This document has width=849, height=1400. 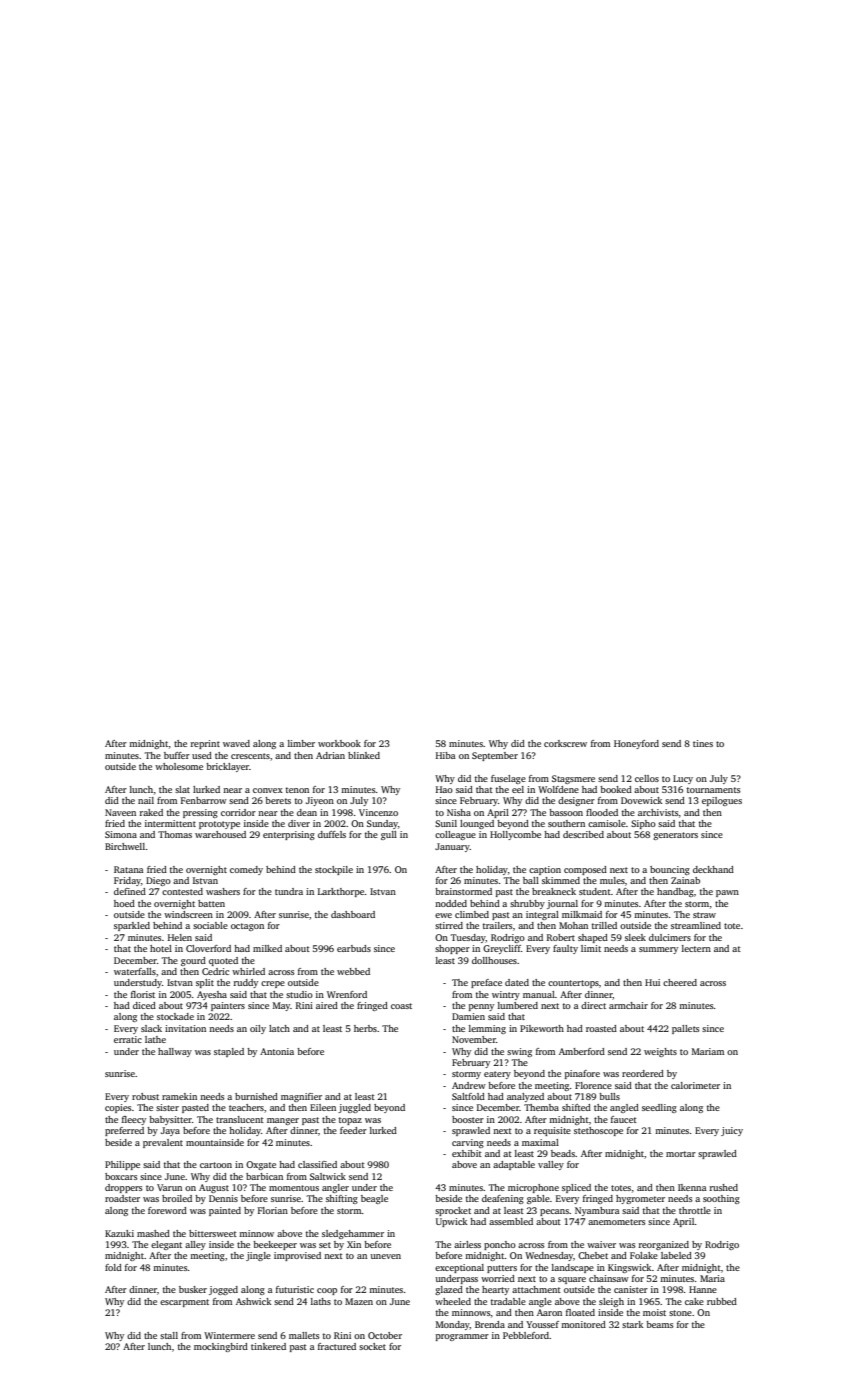 I want to click on flooded, so click(x=602, y=812).
